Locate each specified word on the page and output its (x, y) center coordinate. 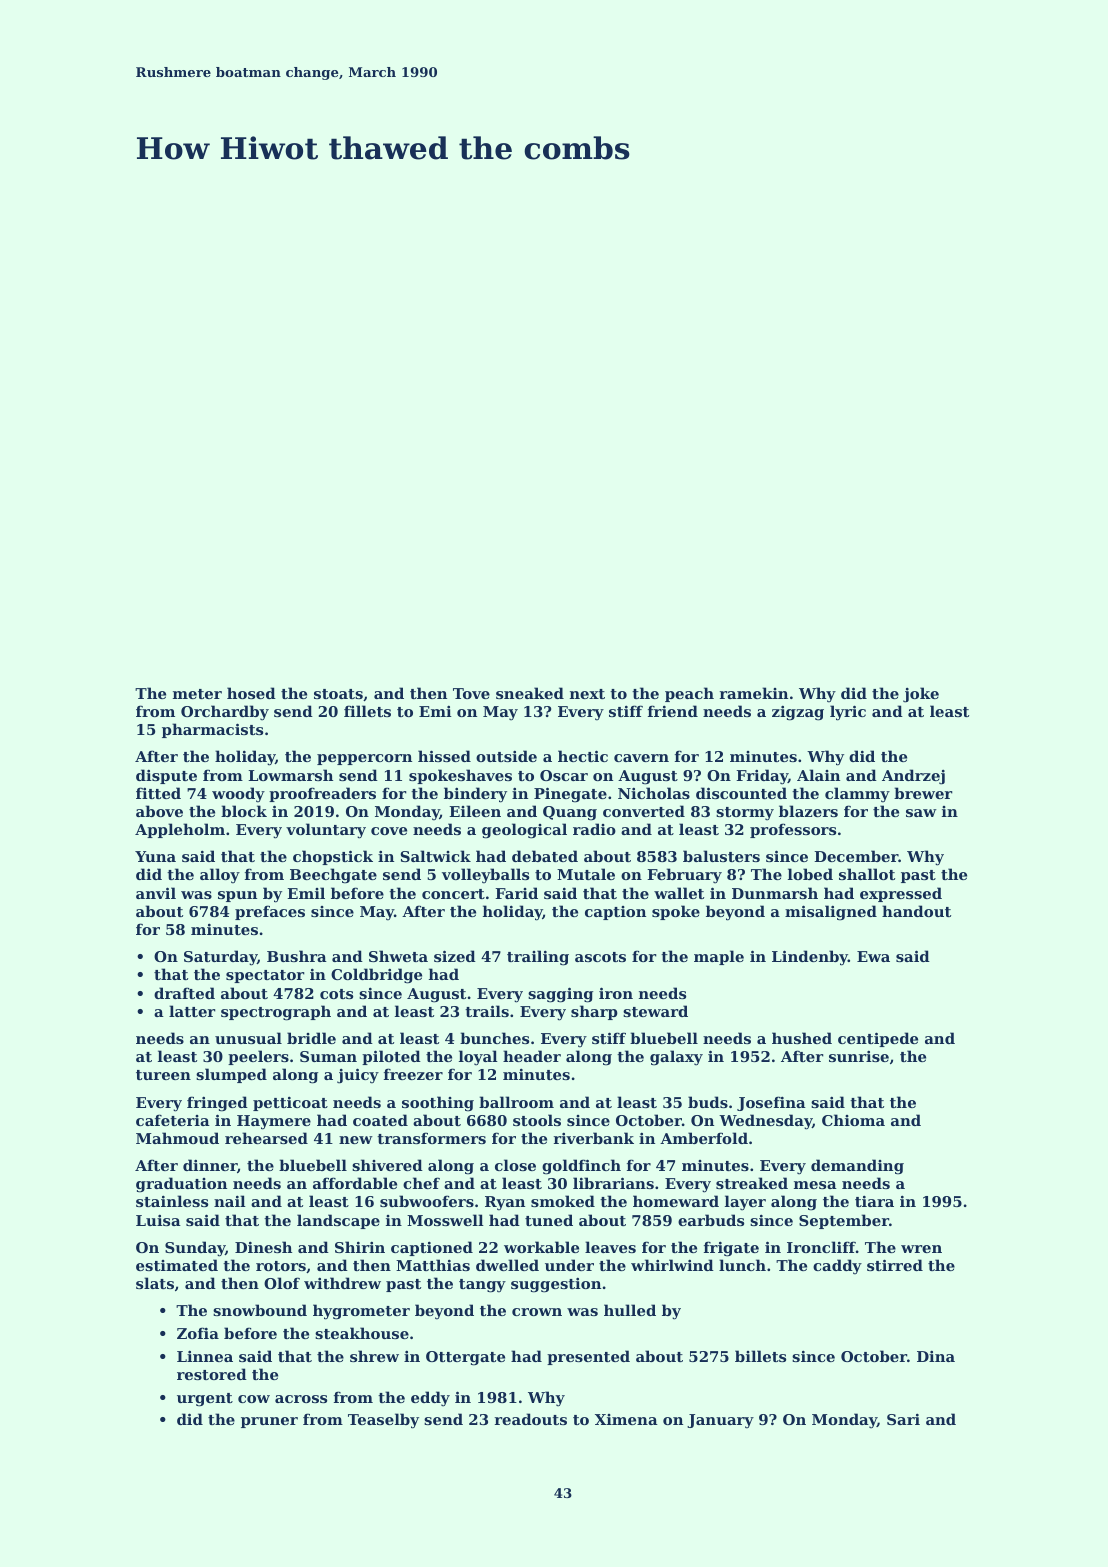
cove (389, 831)
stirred (895, 1265)
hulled (630, 1310)
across (301, 1399)
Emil (306, 893)
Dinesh (263, 1247)
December (856, 856)
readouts (531, 1419)
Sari (903, 1419)
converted (644, 811)
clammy (857, 795)
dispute (166, 776)
